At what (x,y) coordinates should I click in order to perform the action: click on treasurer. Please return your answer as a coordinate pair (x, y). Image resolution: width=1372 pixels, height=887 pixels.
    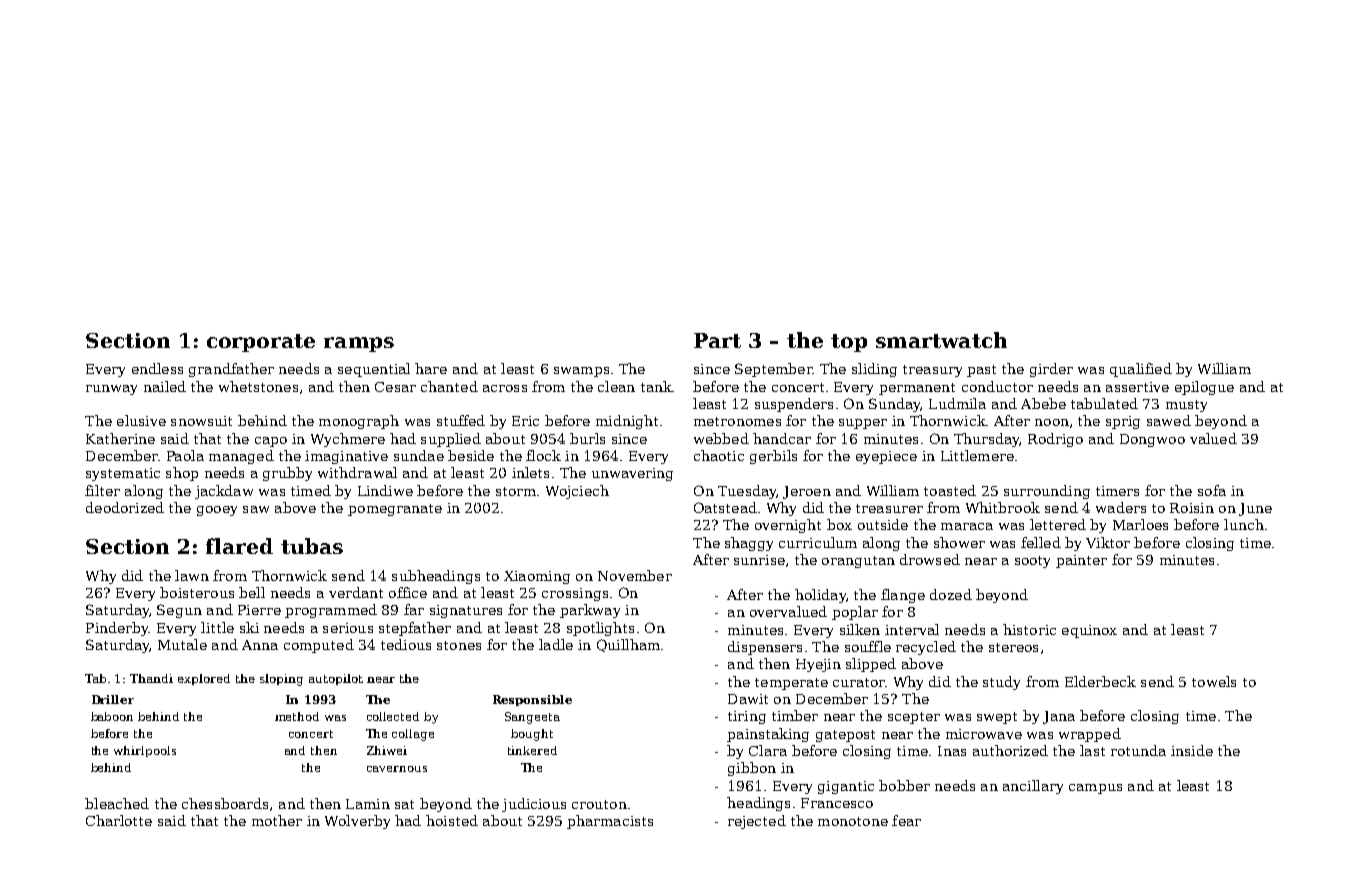
    Looking at the image, I should click on (889, 508).
